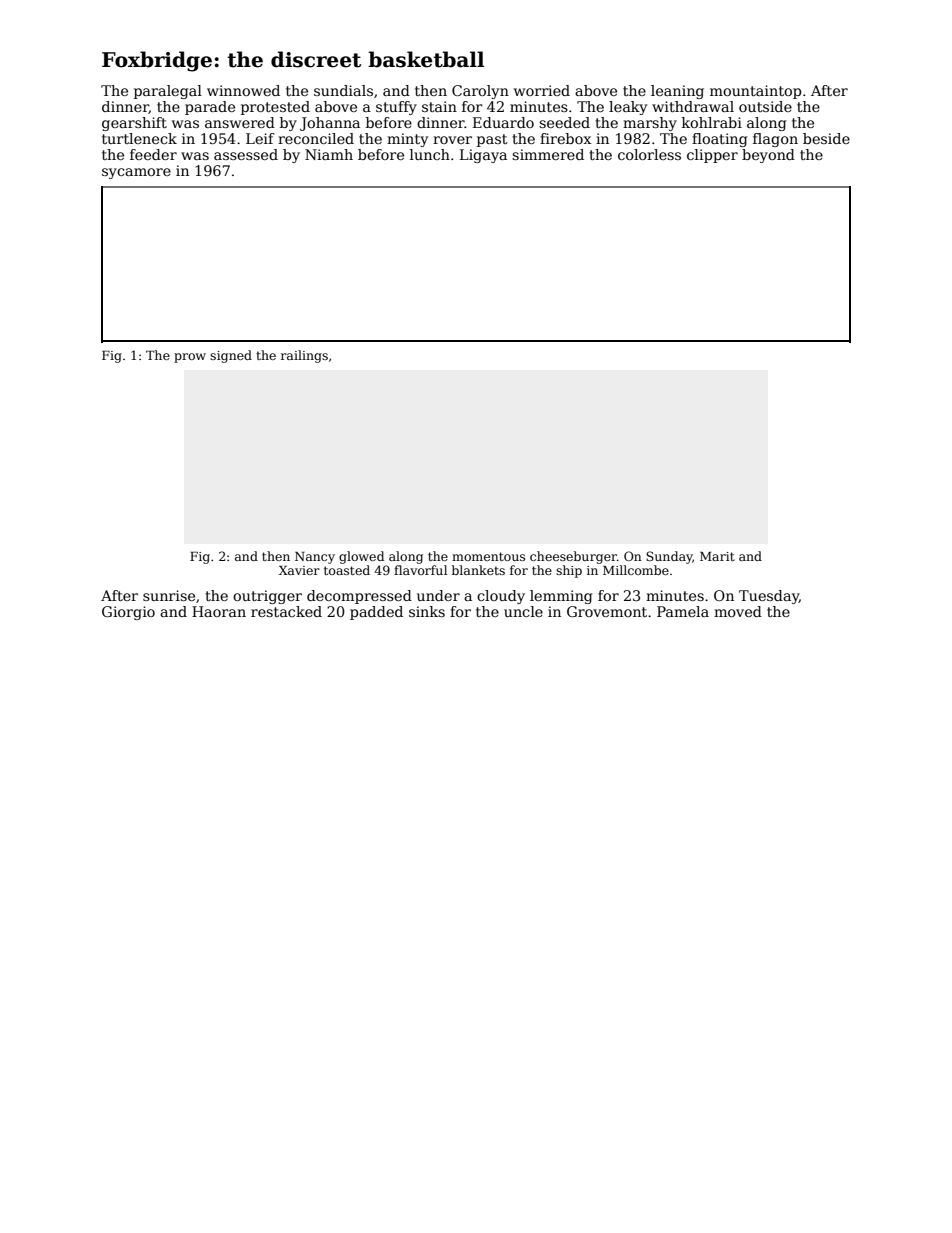  I want to click on Tuesday, so click(769, 597).
